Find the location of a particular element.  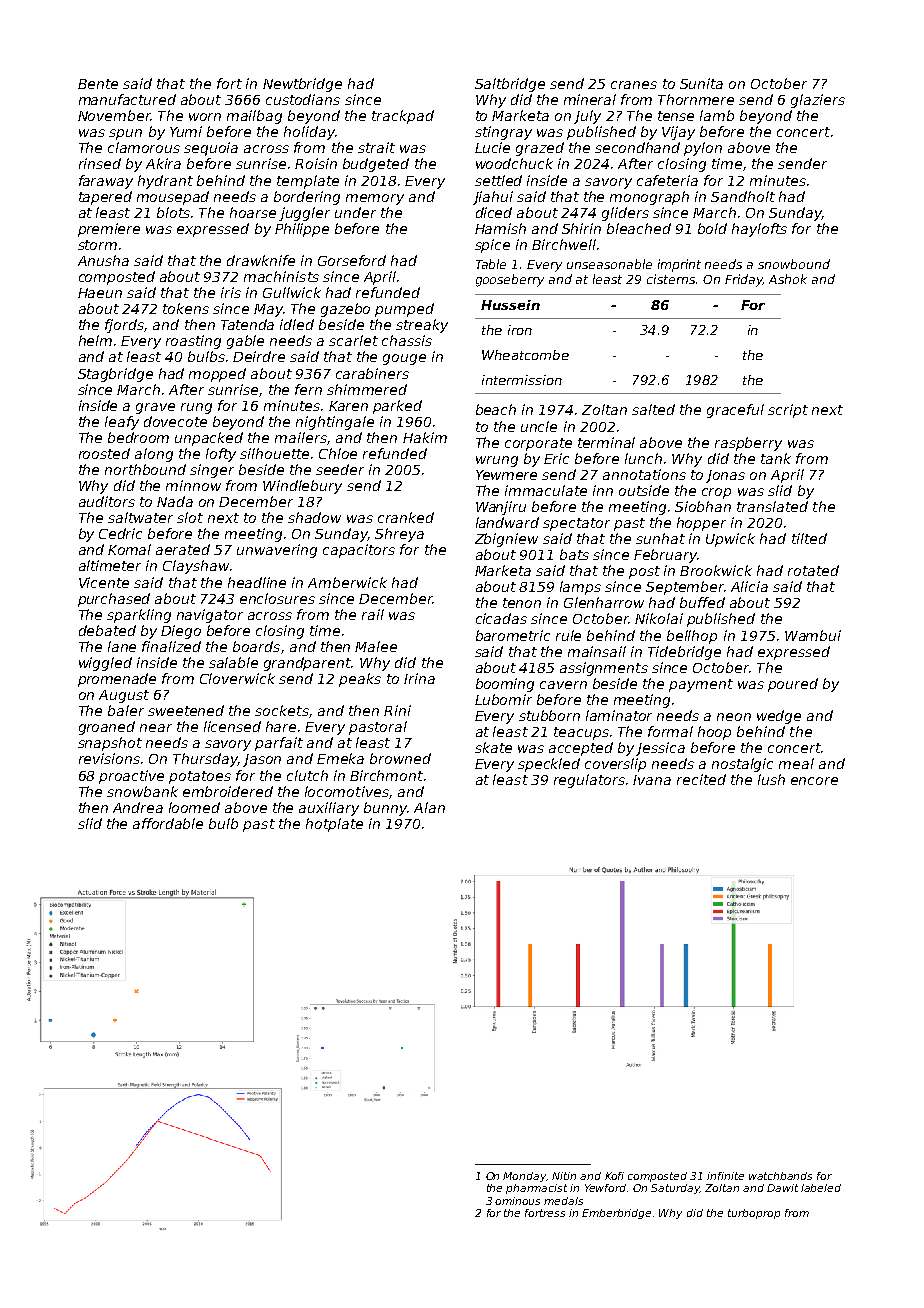

Emberbridge is located at coordinates (616, 1214).
